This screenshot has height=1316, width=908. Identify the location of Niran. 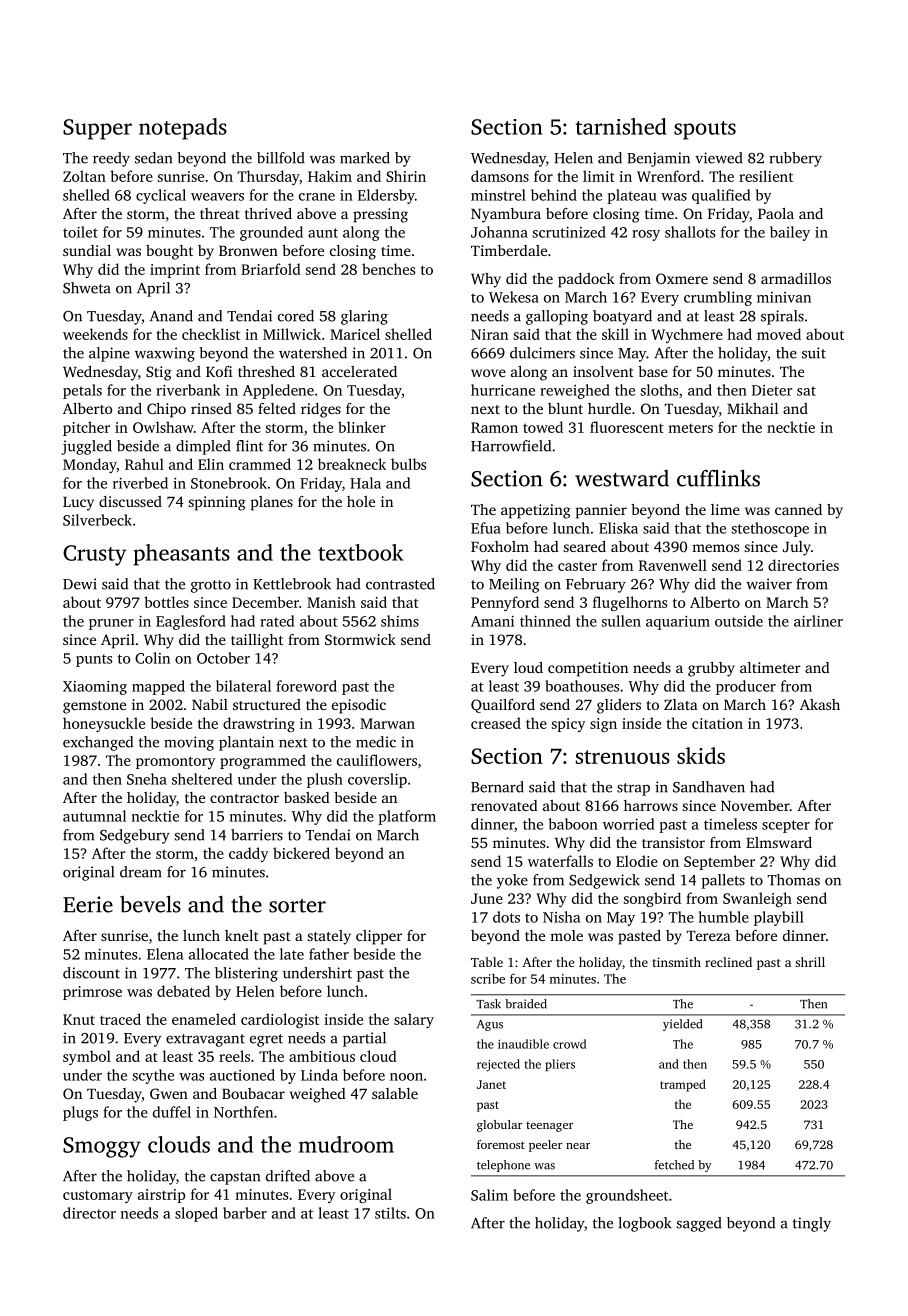
(489, 334).
